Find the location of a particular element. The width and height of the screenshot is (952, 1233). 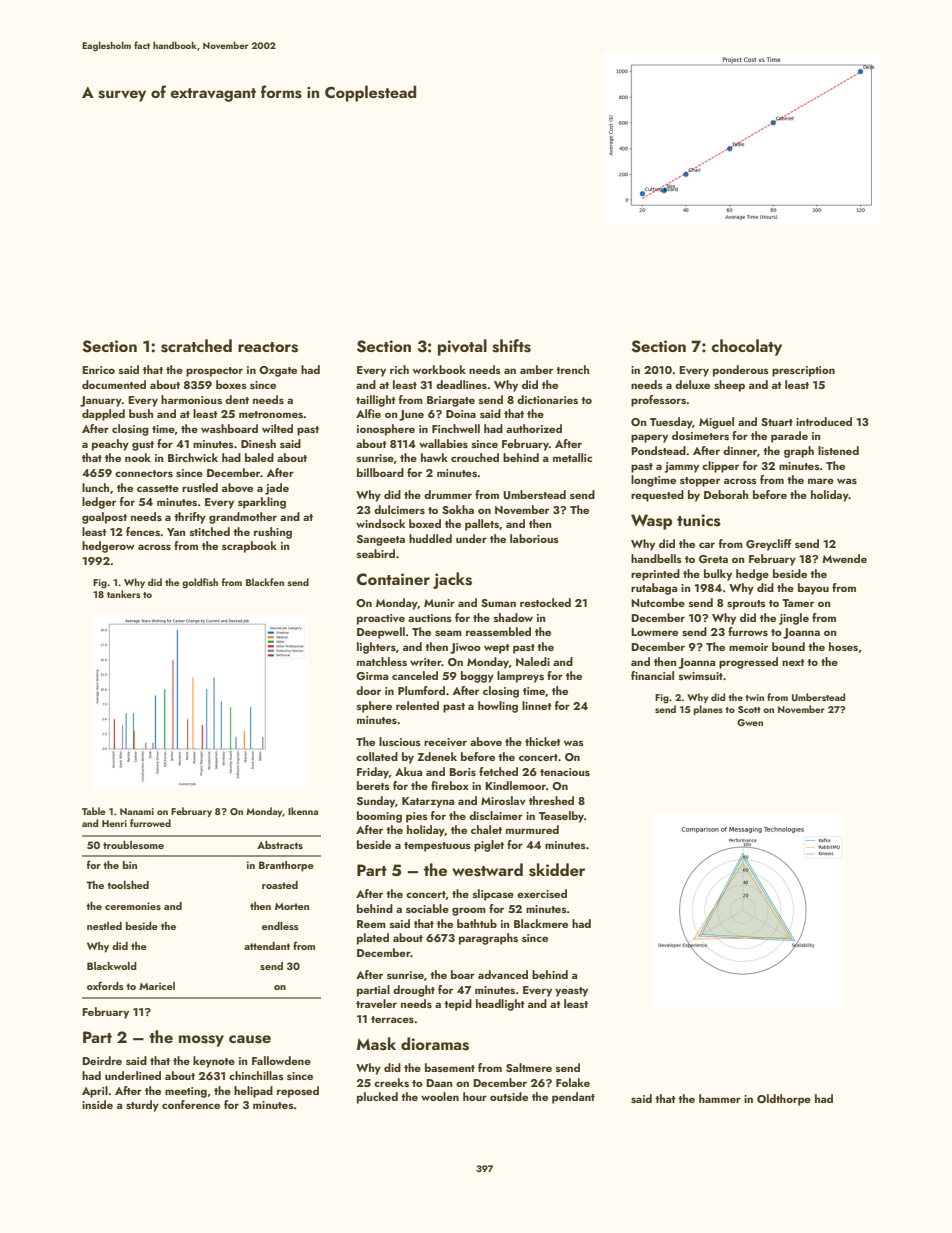

Nanami is located at coordinates (137, 811).
